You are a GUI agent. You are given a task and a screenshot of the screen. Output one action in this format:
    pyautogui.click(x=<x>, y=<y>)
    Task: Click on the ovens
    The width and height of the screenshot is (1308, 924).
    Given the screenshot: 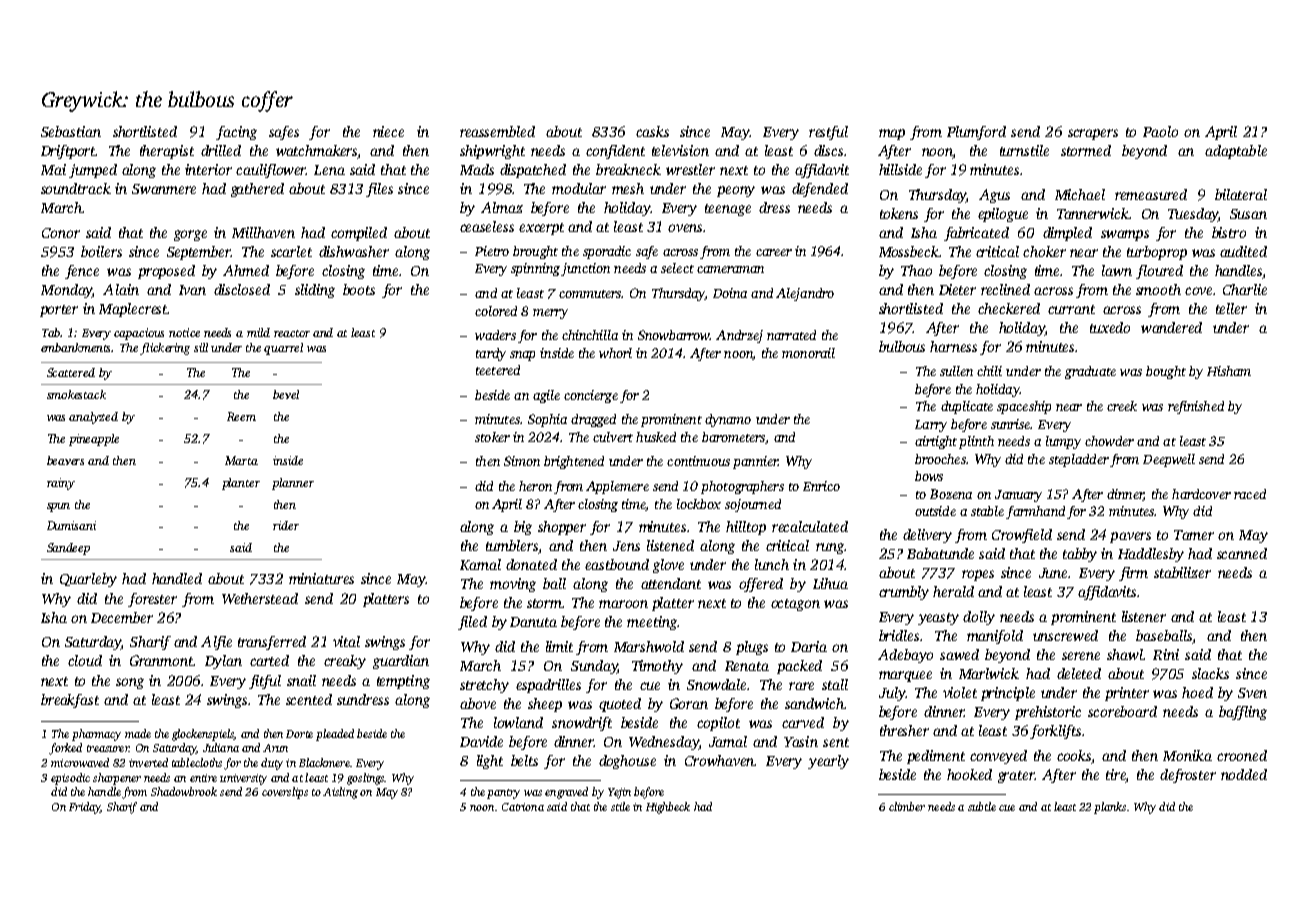 What is the action you would take?
    pyautogui.click(x=685, y=228)
